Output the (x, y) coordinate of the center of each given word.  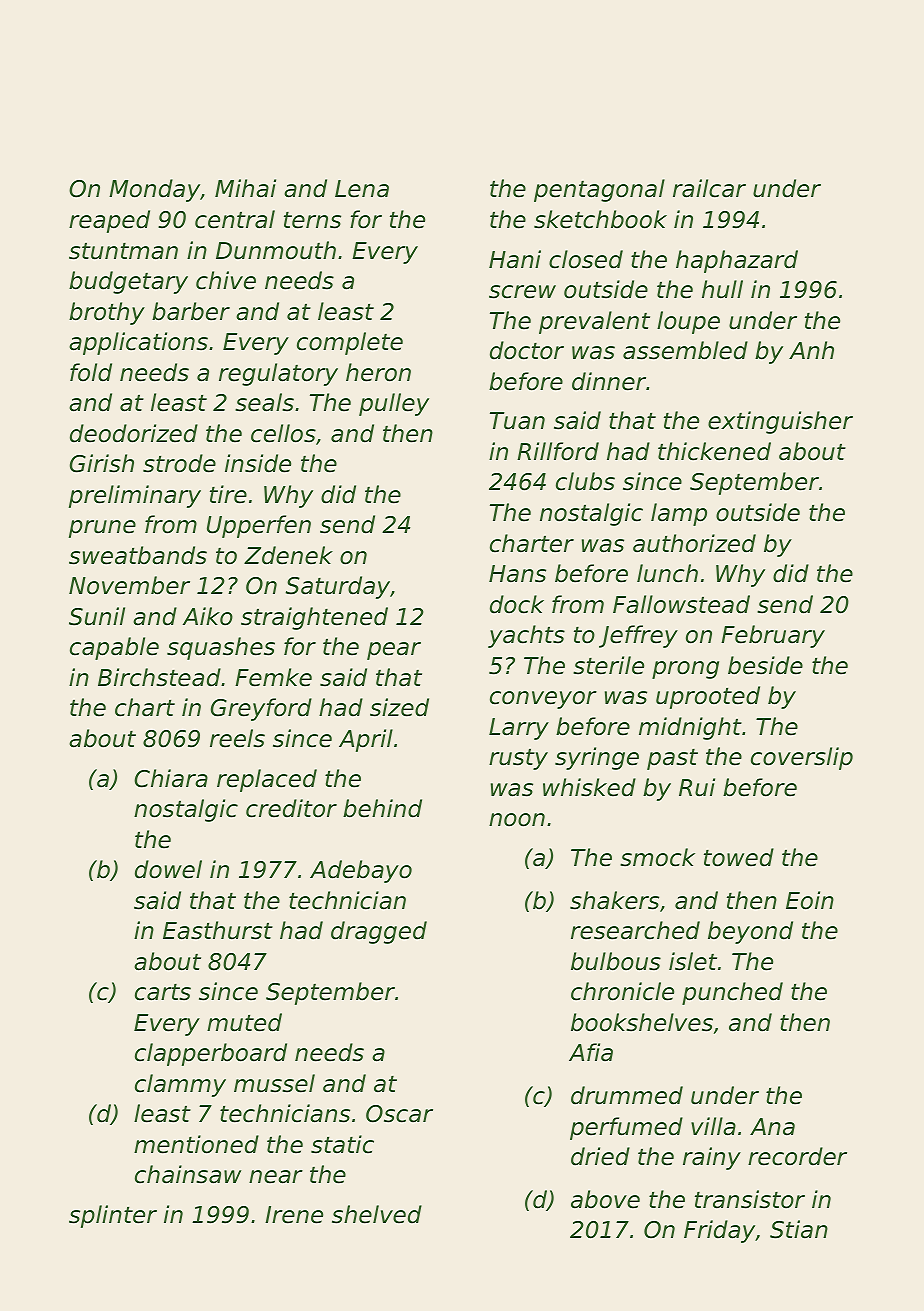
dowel (168, 869)
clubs (585, 481)
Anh (811, 350)
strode (179, 463)
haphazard (737, 261)
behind (382, 808)
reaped (109, 221)
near (276, 1177)
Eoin (810, 900)
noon (517, 820)
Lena (362, 189)
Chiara (171, 778)
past (672, 759)
